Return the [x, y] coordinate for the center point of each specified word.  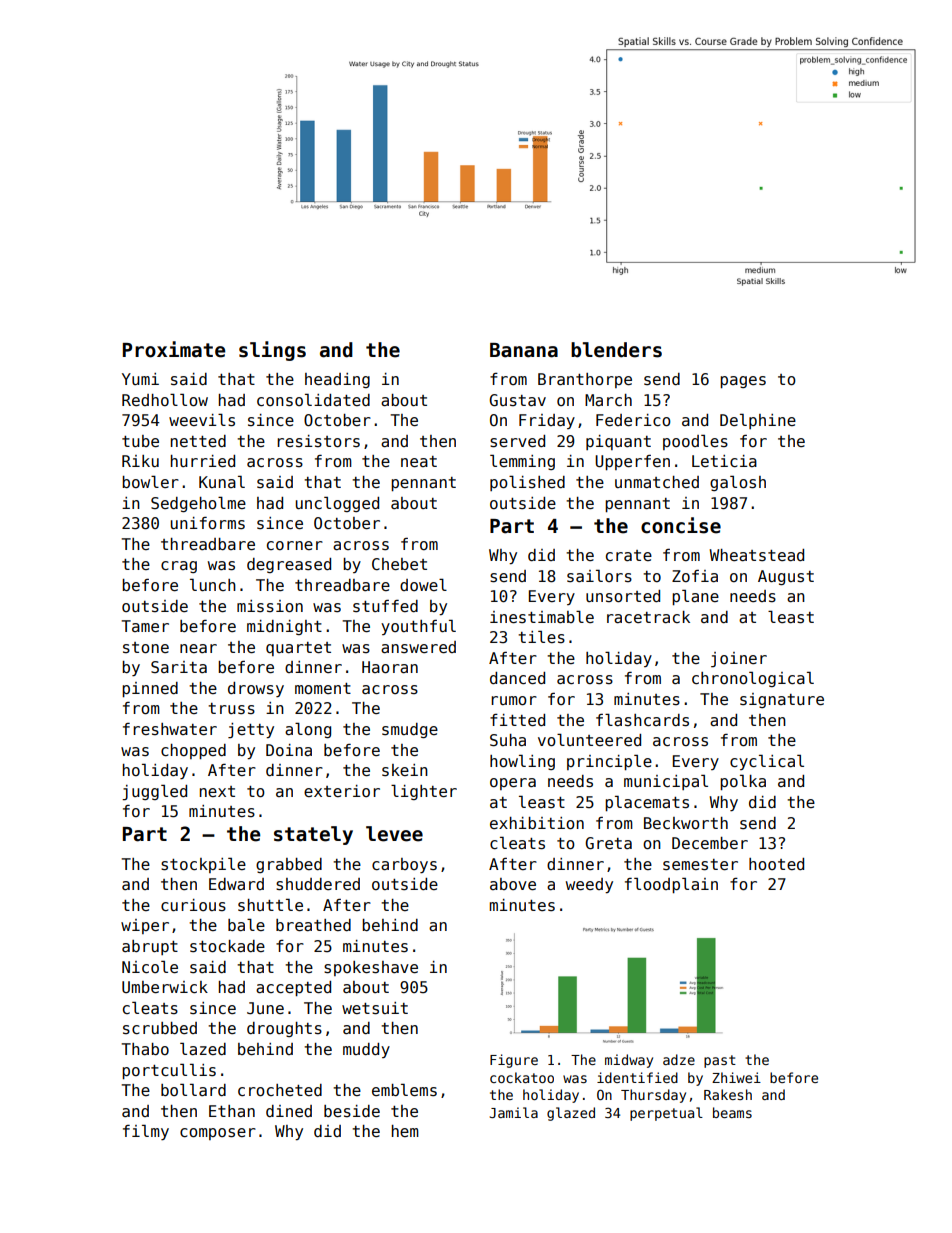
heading [337, 380]
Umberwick [165, 987]
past [720, 1061]
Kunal [222, 481]
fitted [517, 720]
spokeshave [371, 968]
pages [743, 382]
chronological [753, 679]
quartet [298, 649]
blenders [616, 350]
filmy [146, 1132]
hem [405, 1131]
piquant [618, 442]
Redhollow [165, 400]
